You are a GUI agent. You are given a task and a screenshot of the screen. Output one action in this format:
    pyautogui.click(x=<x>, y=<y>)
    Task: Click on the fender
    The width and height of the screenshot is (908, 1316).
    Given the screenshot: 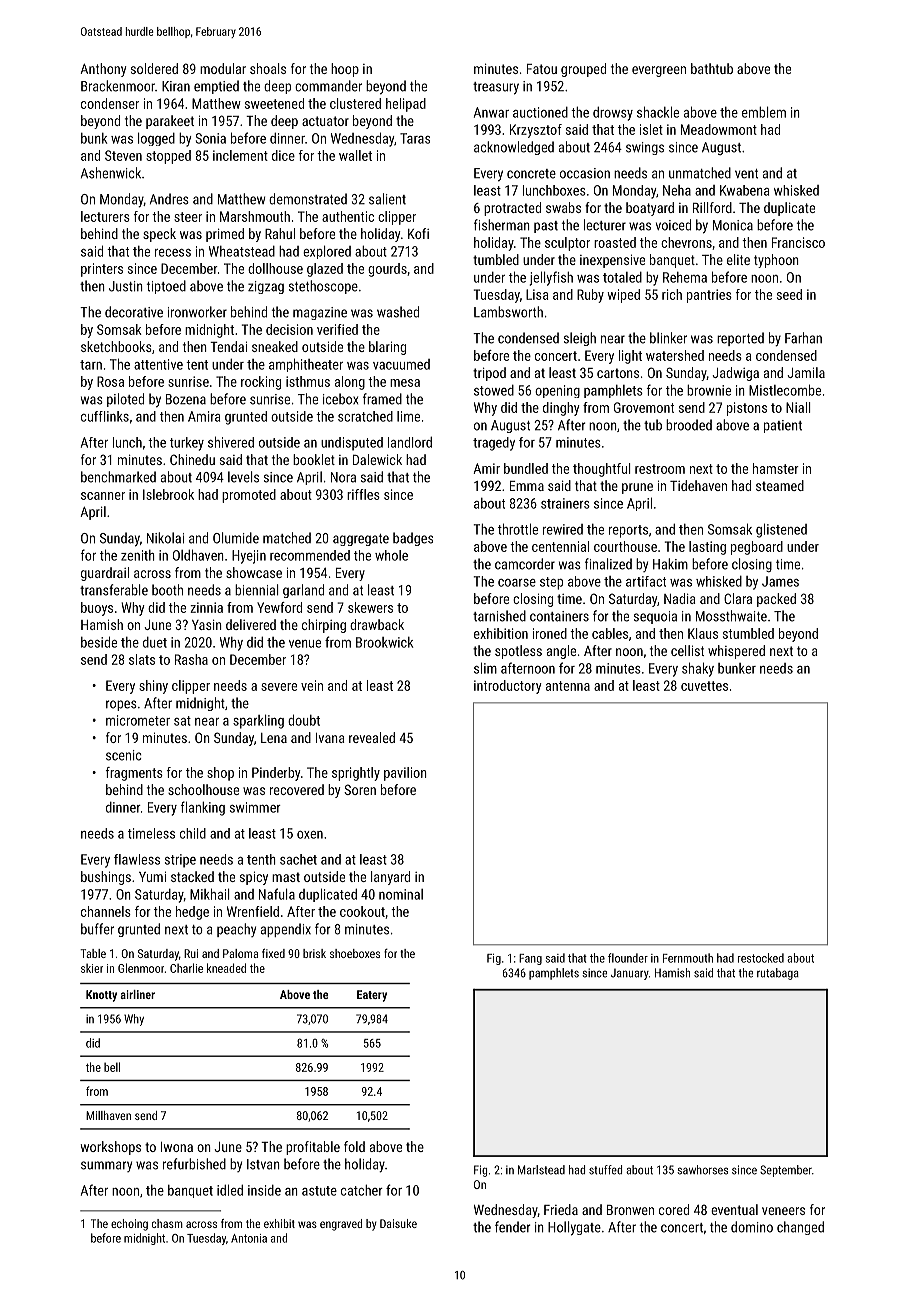 What is the action you would take?
    pyautogui.click(x=513, y=1227)
